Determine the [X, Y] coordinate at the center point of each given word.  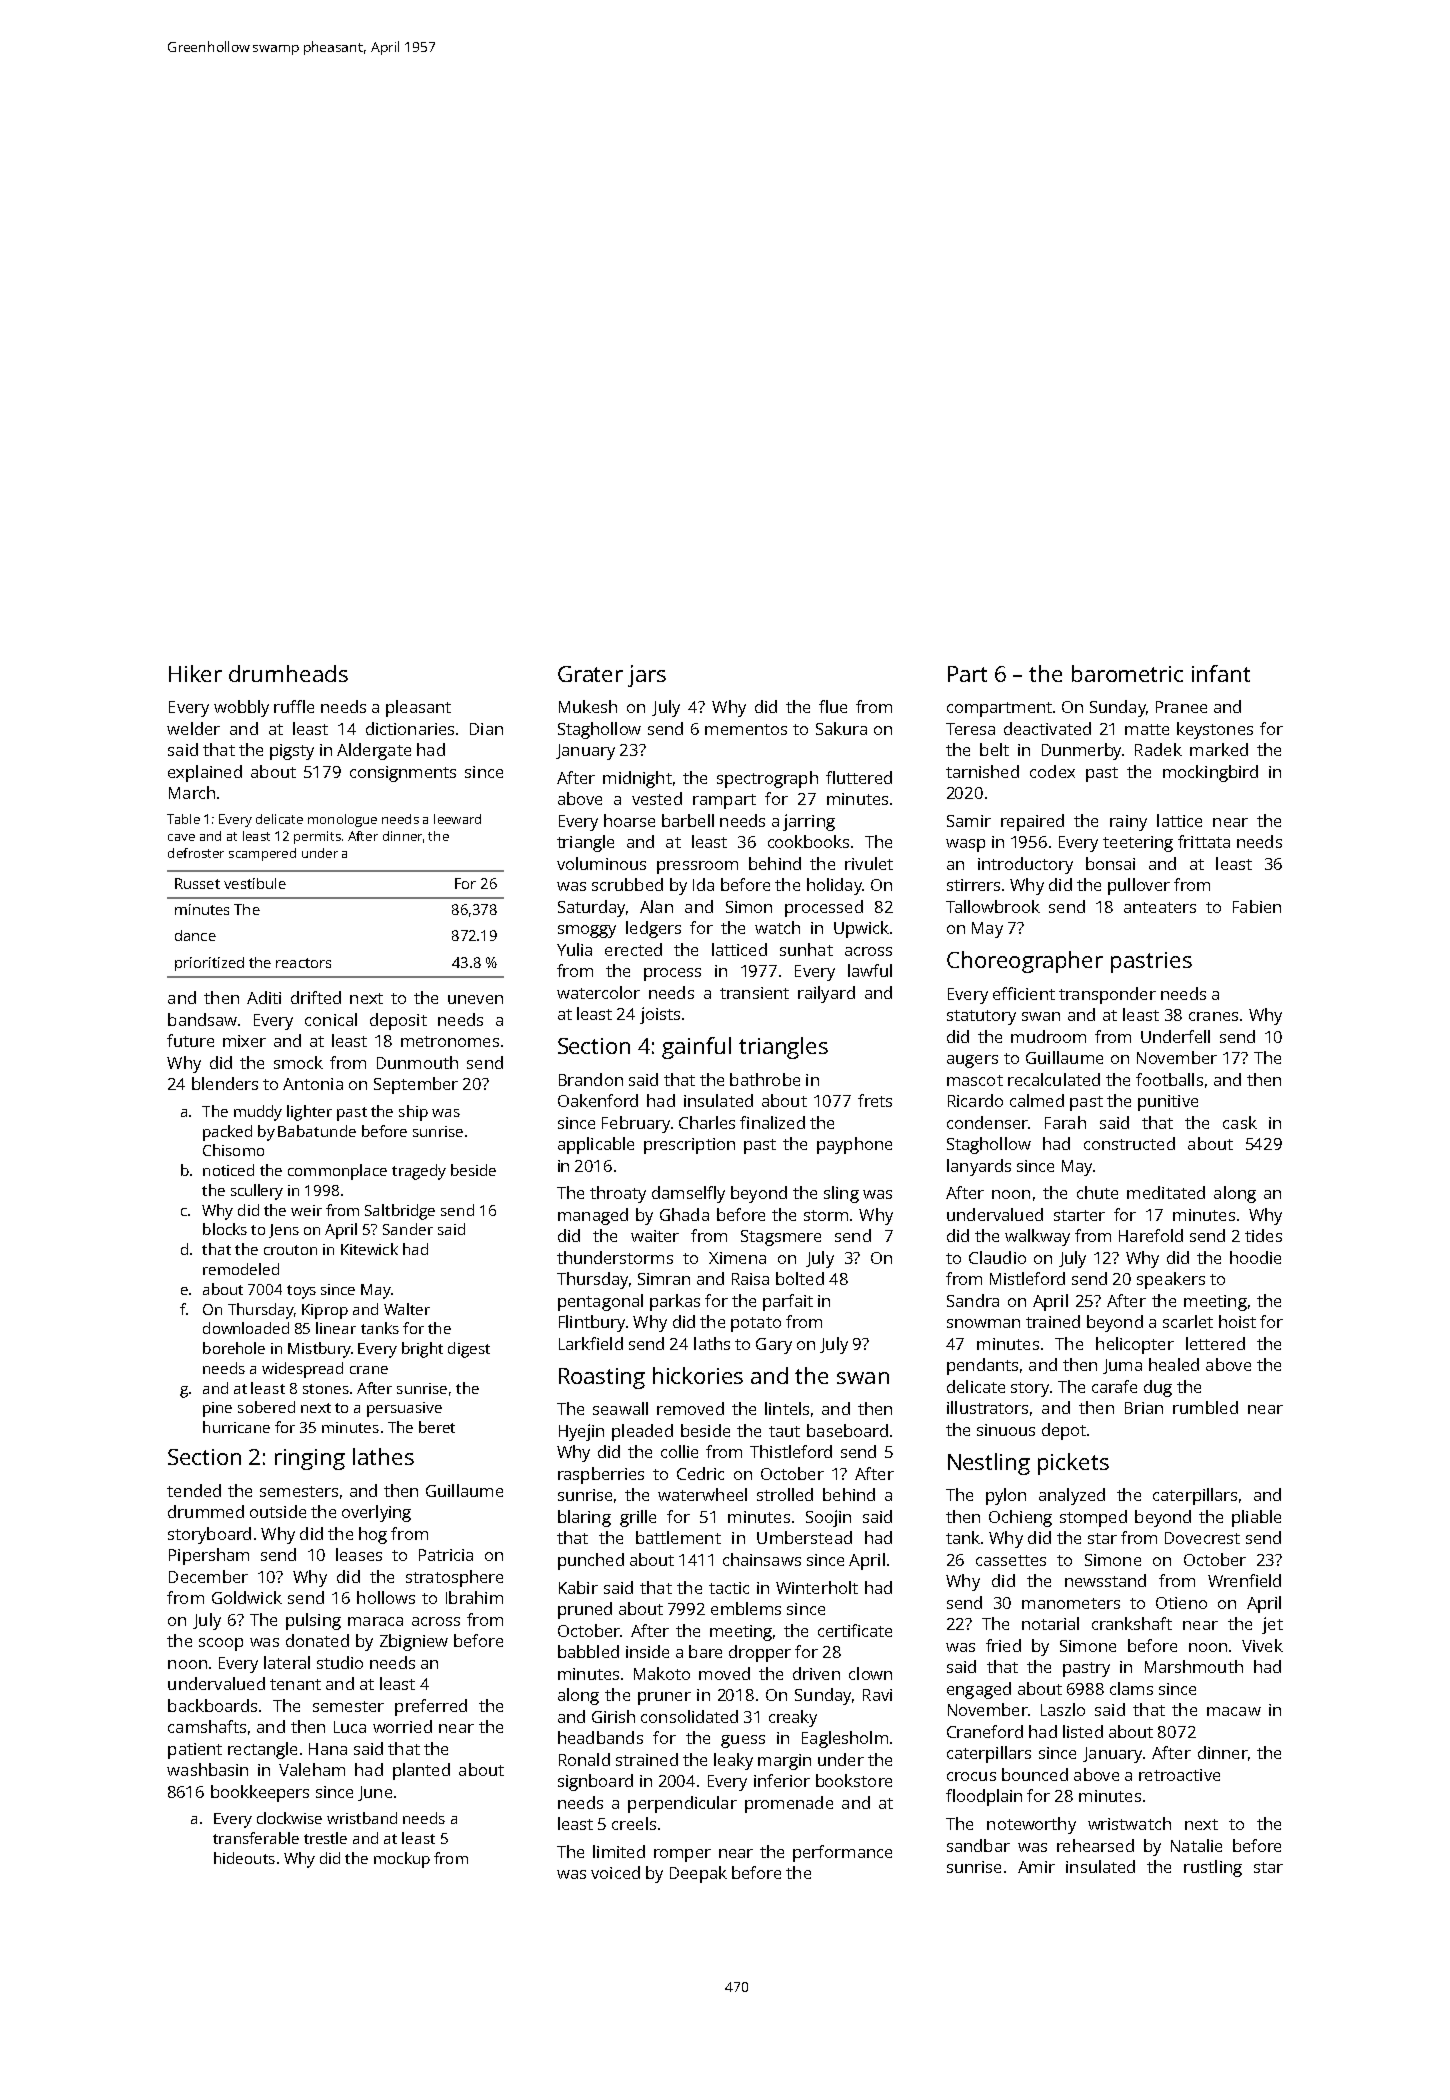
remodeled [241, 1269]
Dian [486, 729]
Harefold [1151, 1235]
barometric [1127, 673]
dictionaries [410, 728]
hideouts [244, 1858]
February [636, 1124]
